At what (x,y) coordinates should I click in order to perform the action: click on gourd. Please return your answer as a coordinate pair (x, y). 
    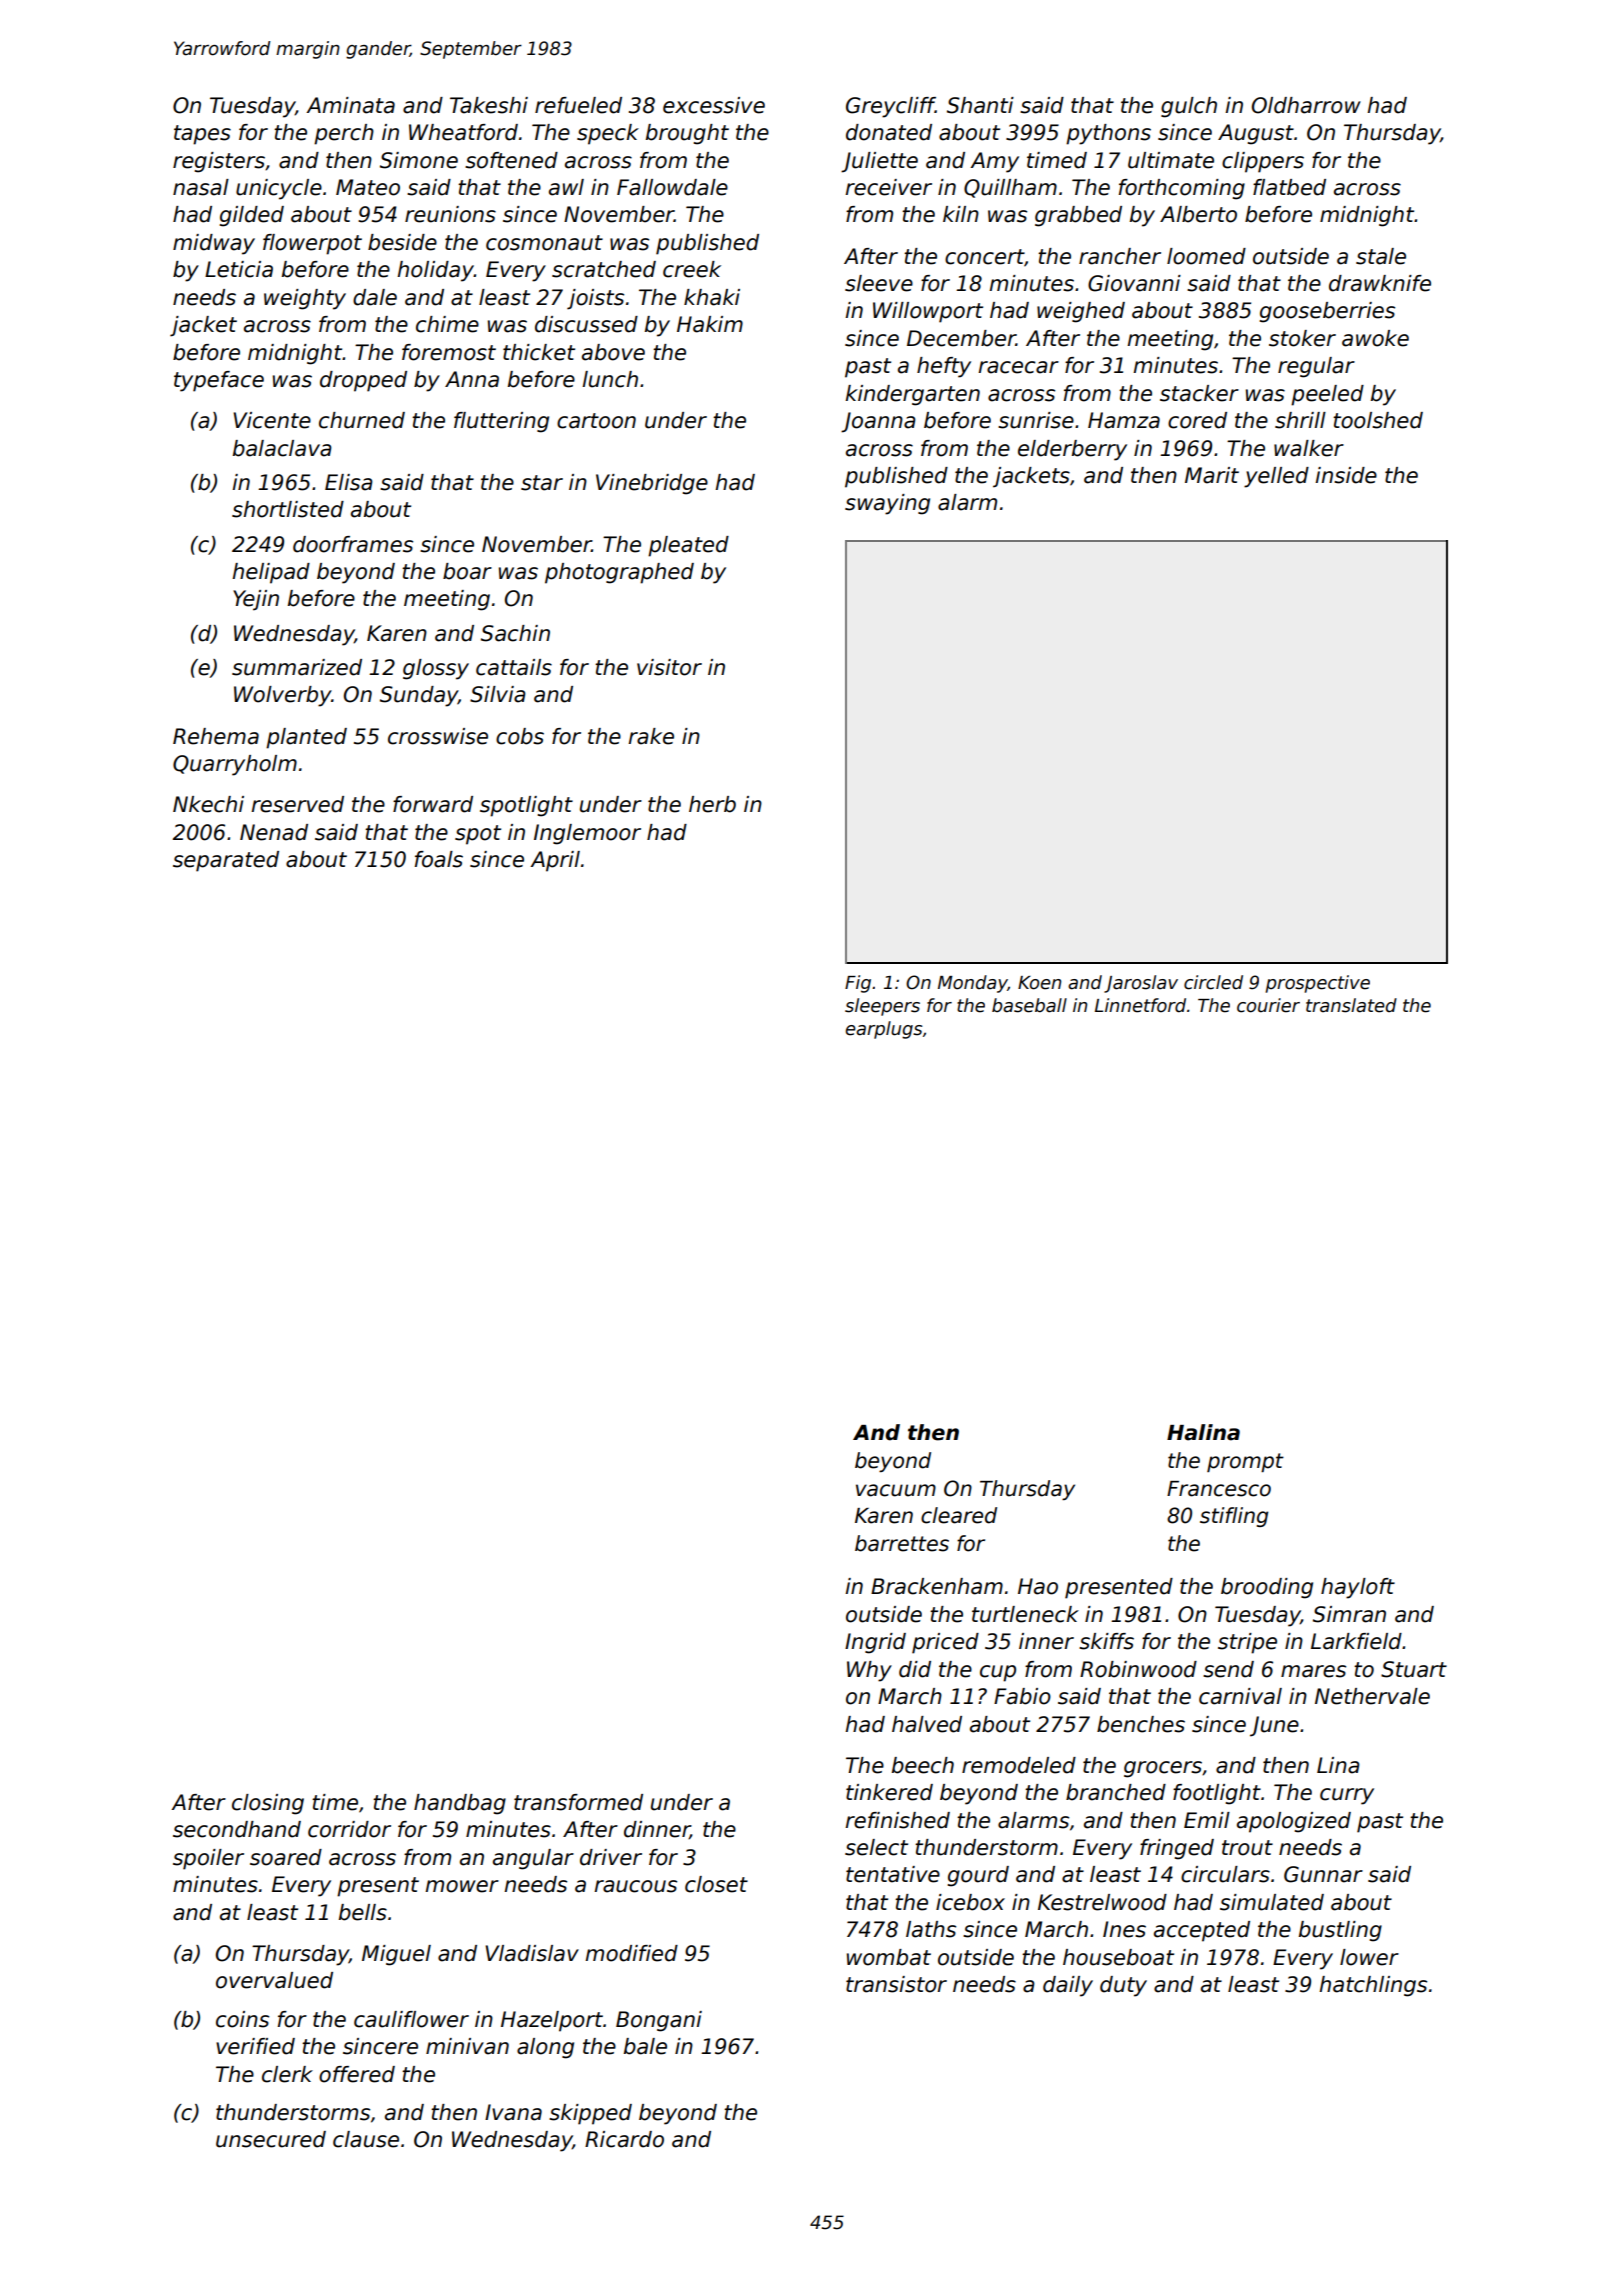
    Looking at the image, I should click on (978, 1876).
